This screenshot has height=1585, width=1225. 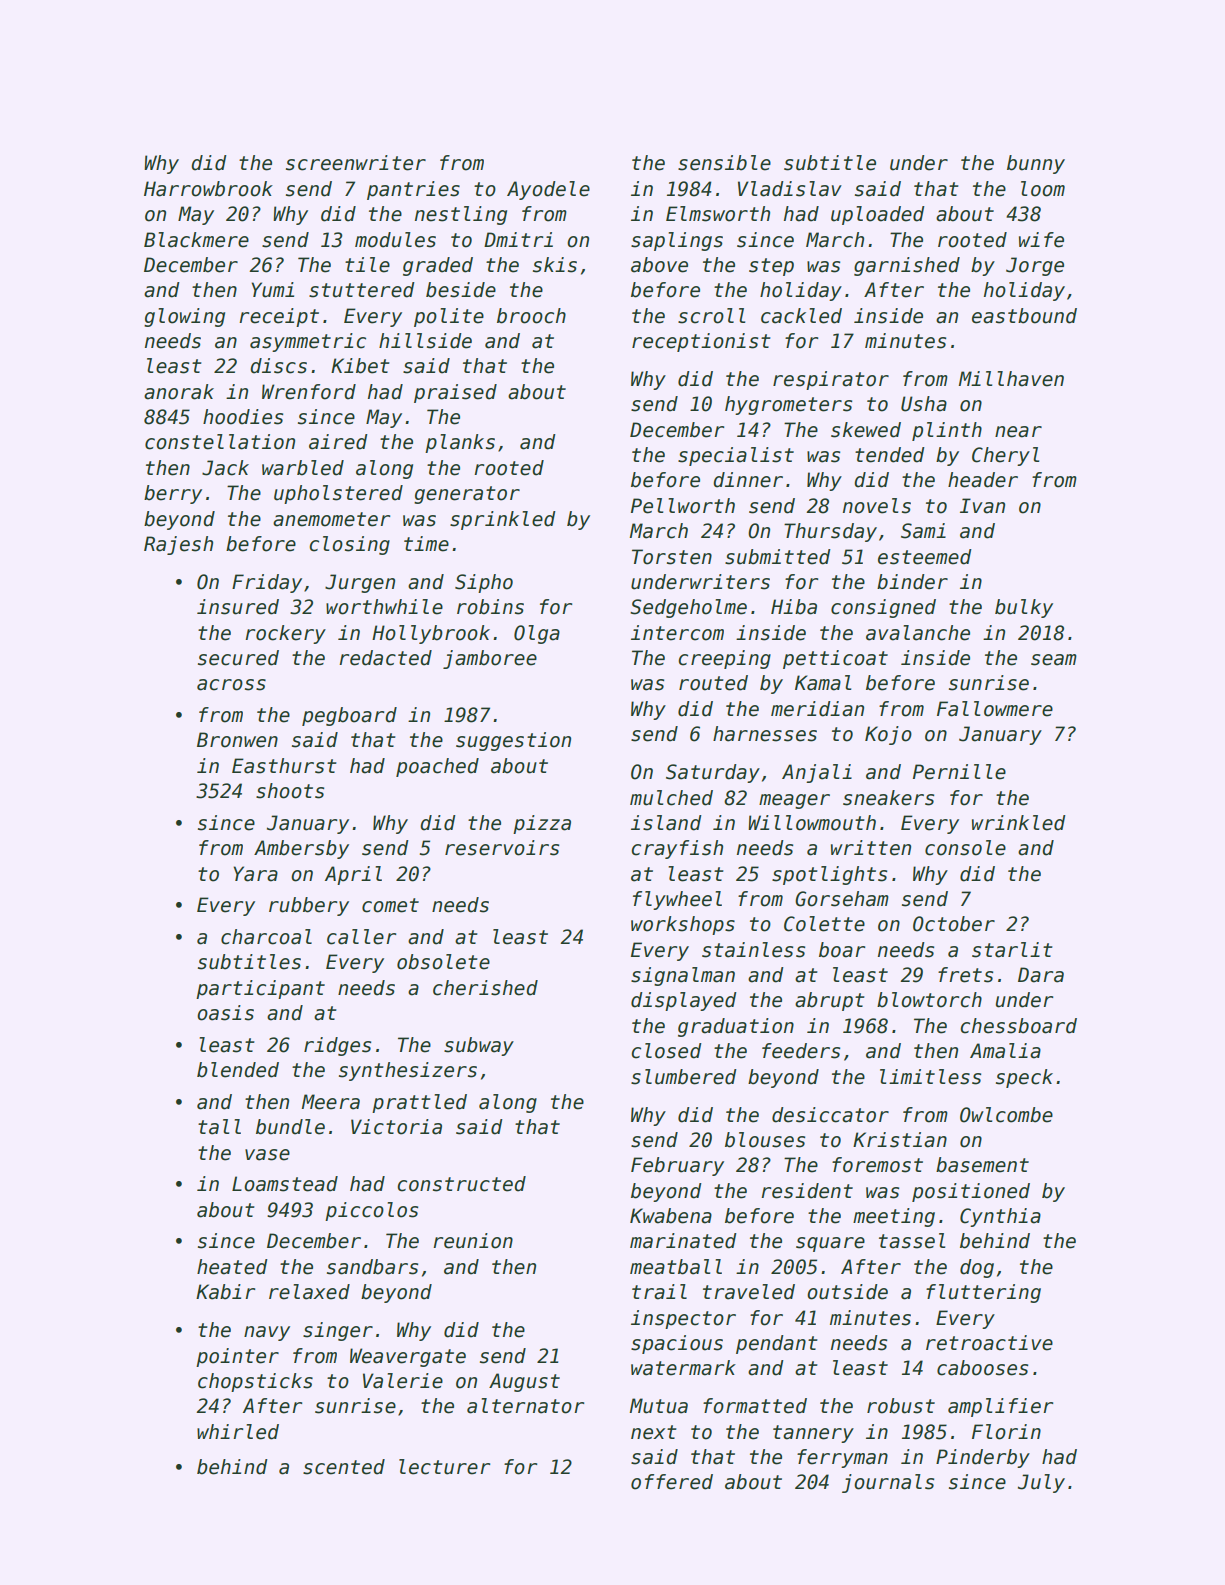 What do you see at coordinates (238, 1070) in the screenshot?
I see `blended` at bounding box center [238, 1070].
